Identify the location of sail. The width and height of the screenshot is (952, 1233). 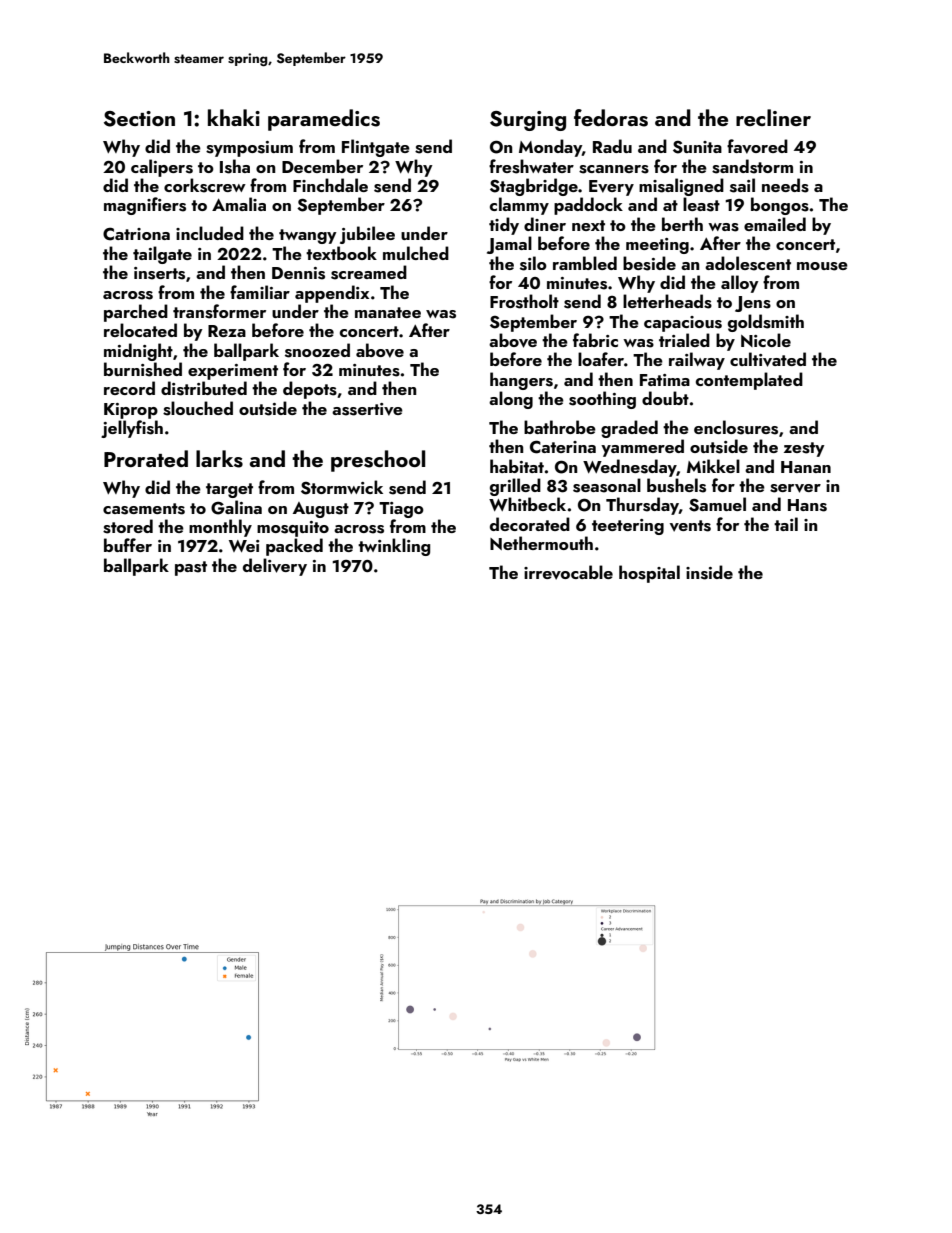
(742, 185).
